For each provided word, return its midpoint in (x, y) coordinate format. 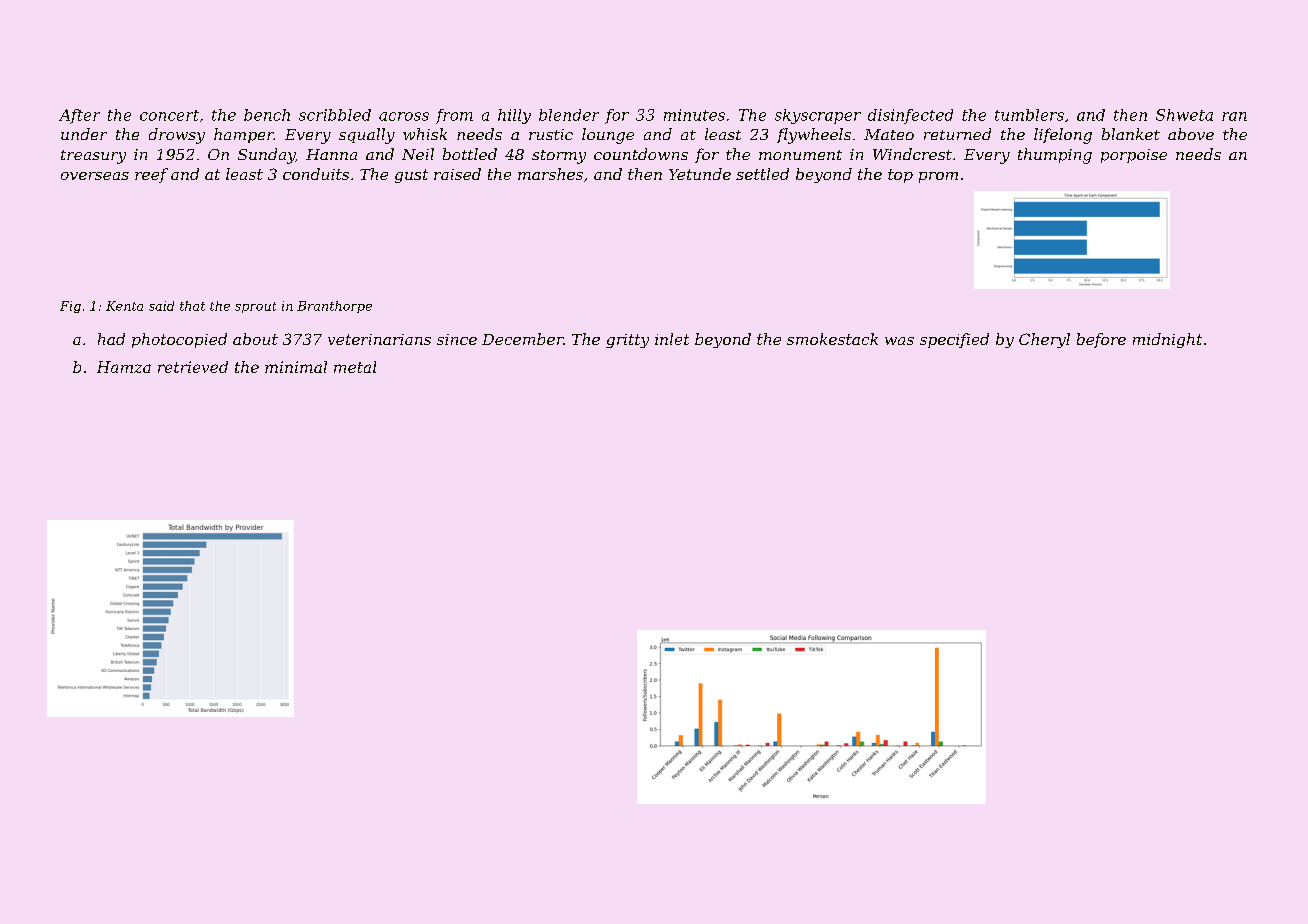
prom (938, 177)
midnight (1167, 340)
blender (569, 115)
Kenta (124, 306)
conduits (316, 174)
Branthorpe (334, 307)
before (1101, 340)
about (255, 339)
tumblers (1029, 115)
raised (457, 174)
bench (267, 115)
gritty (627, 341)
